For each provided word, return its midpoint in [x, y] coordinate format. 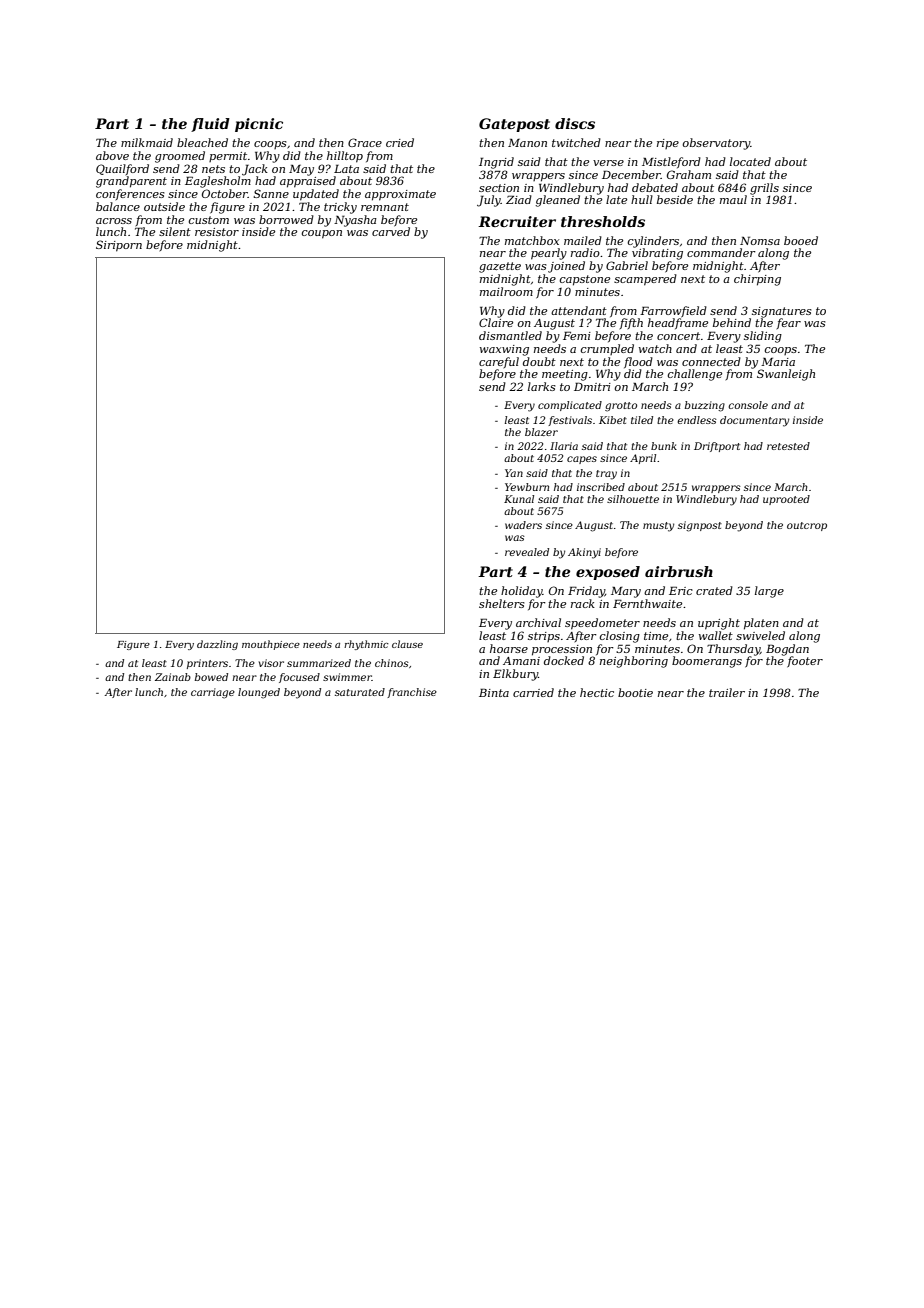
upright [719, 624]
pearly [549, 254]
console [748, 405]
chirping [757, 280]
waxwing [504, 350]
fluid [210, 125]
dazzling [217, 645]
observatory [716, 144]
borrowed [286, 219]
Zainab [173, 677]
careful [499, 362]
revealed [527, 552]
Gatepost [514, 125]
